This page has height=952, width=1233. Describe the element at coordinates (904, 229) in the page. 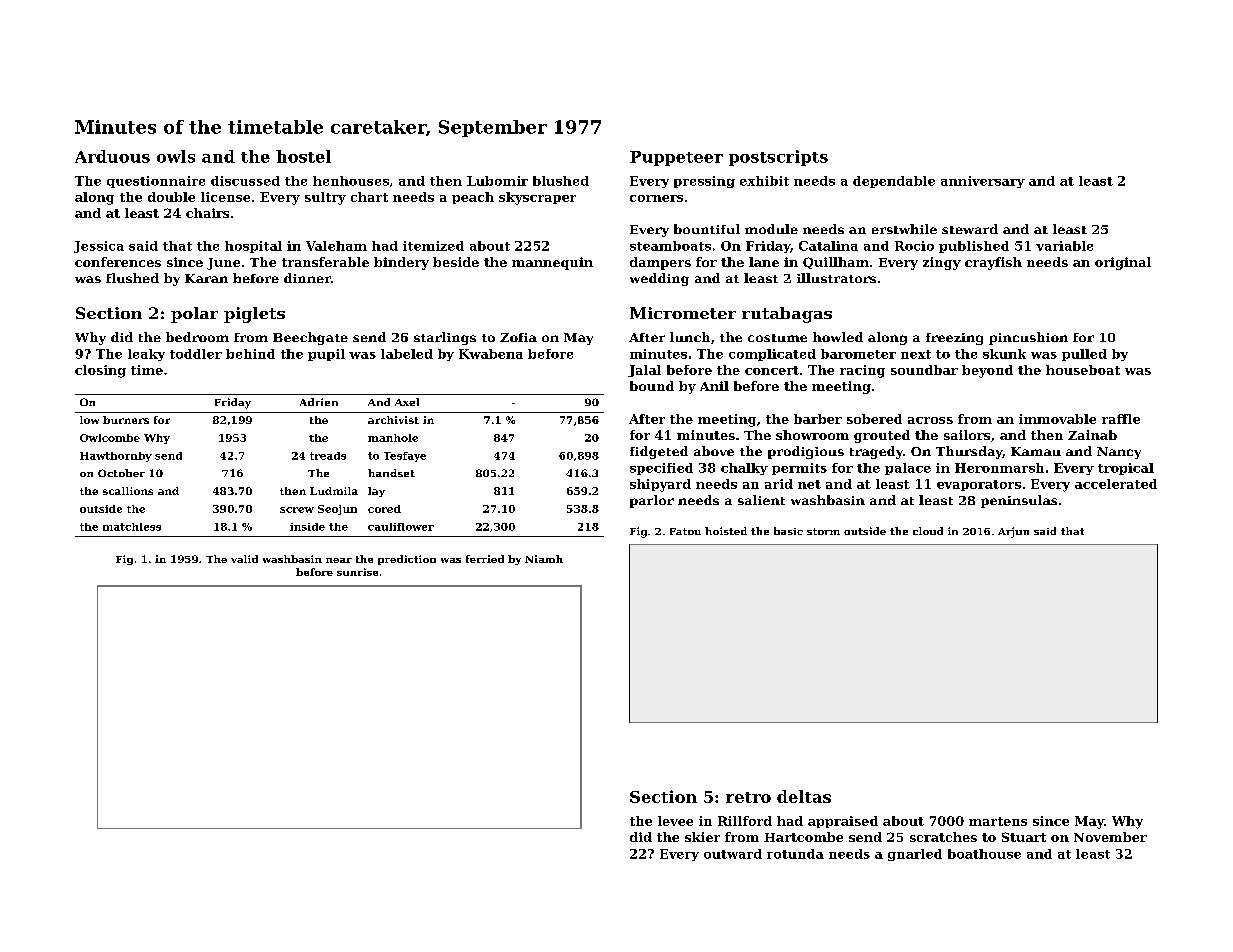

I see `erstwhile` at that location.
